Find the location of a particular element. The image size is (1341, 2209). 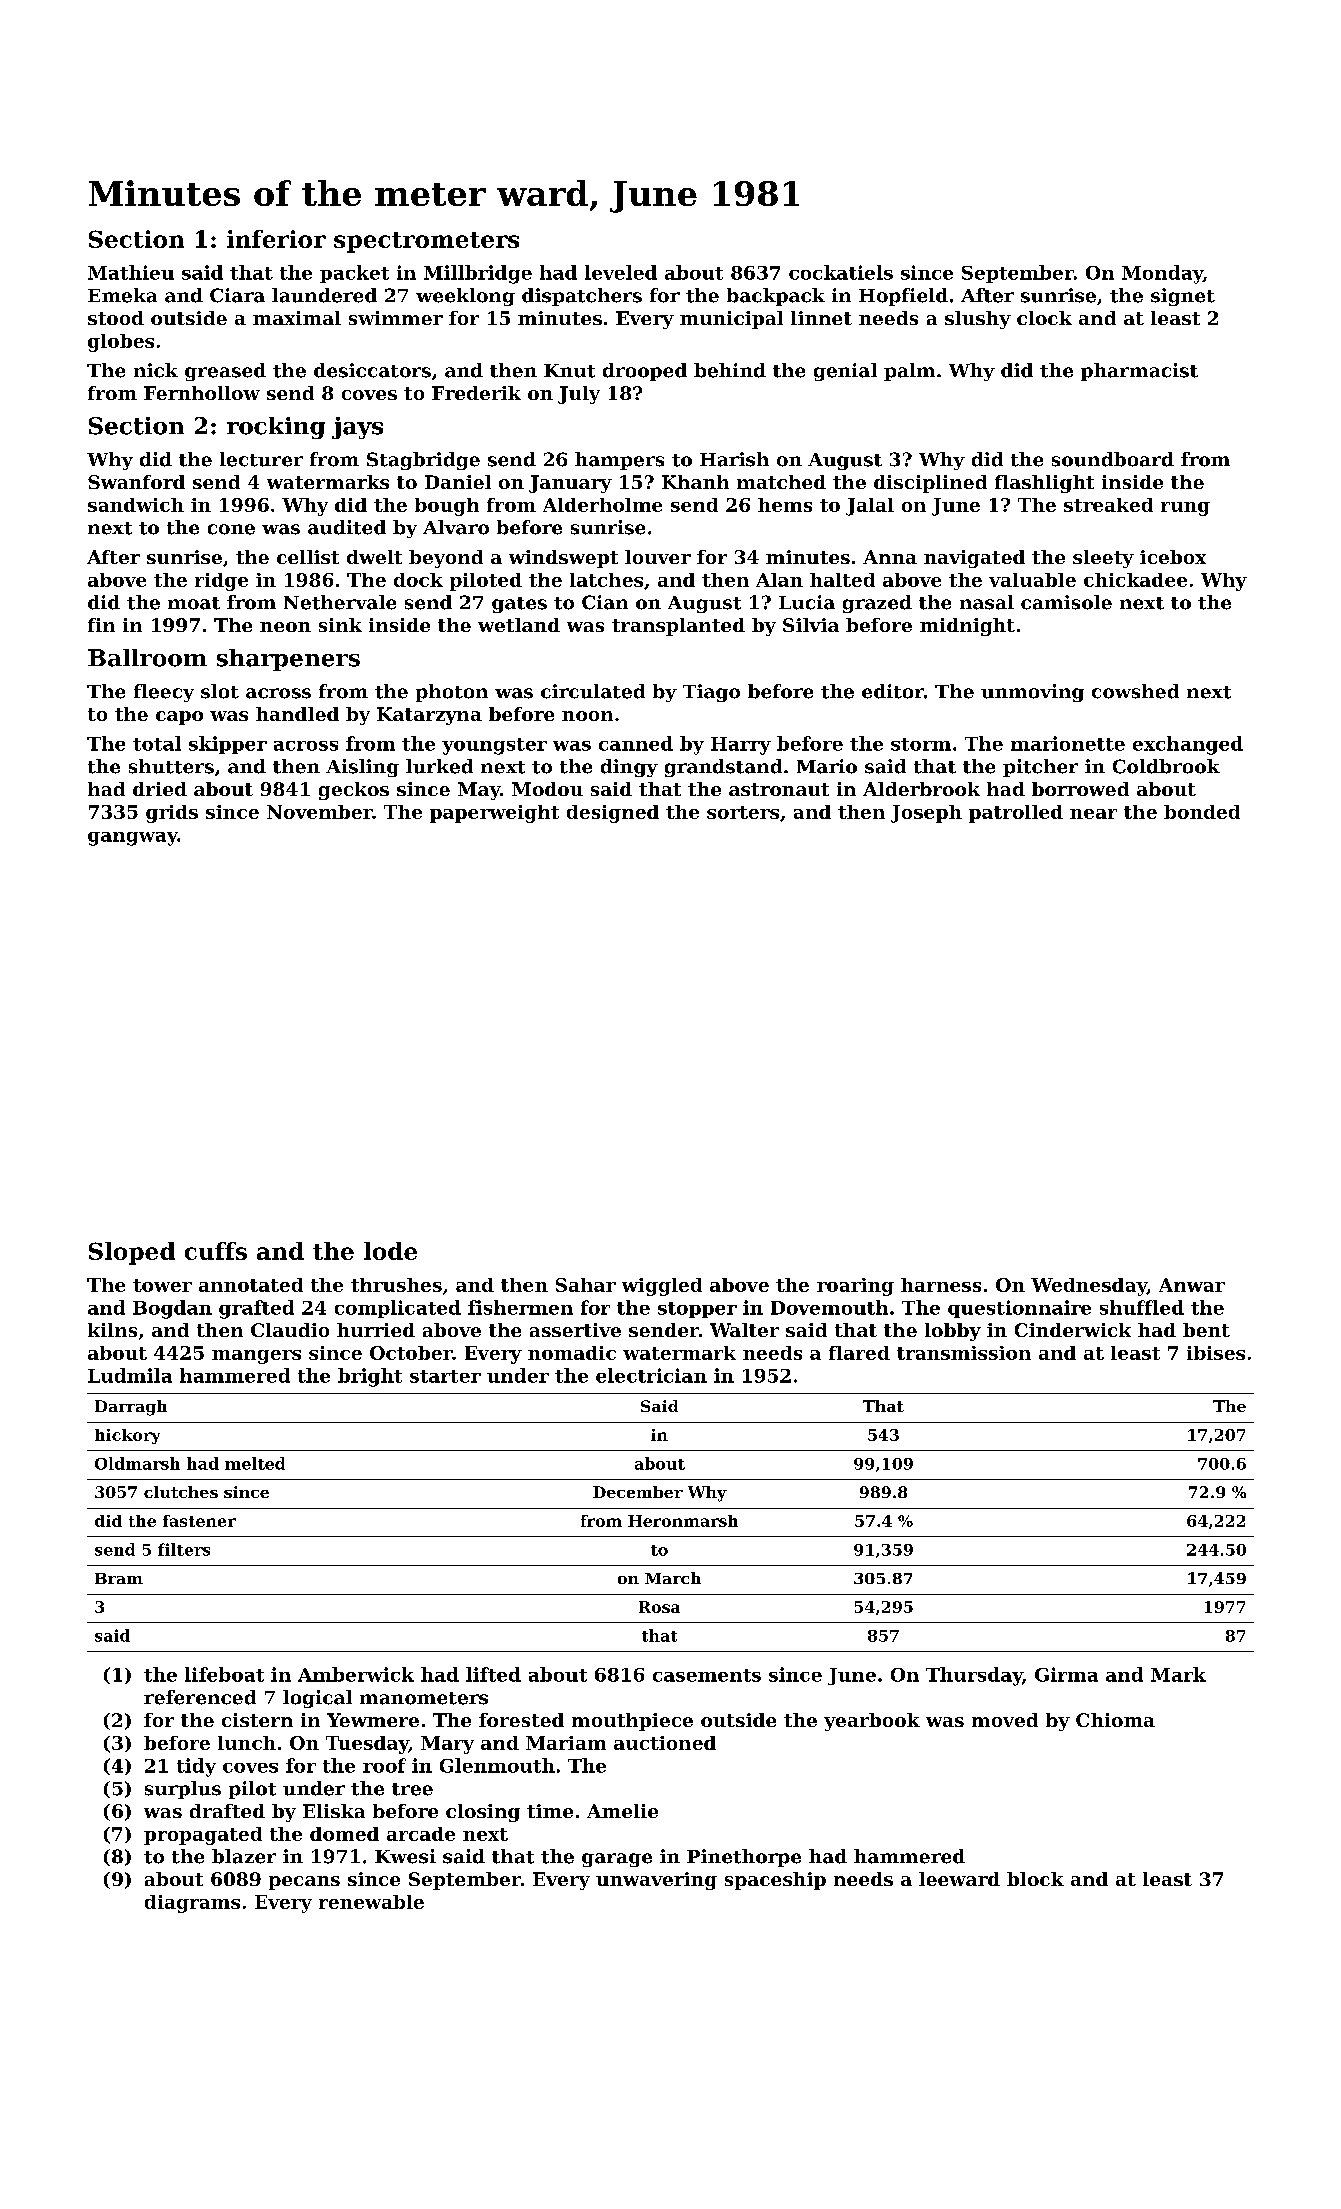

November is located at coordinates (320, 812).
